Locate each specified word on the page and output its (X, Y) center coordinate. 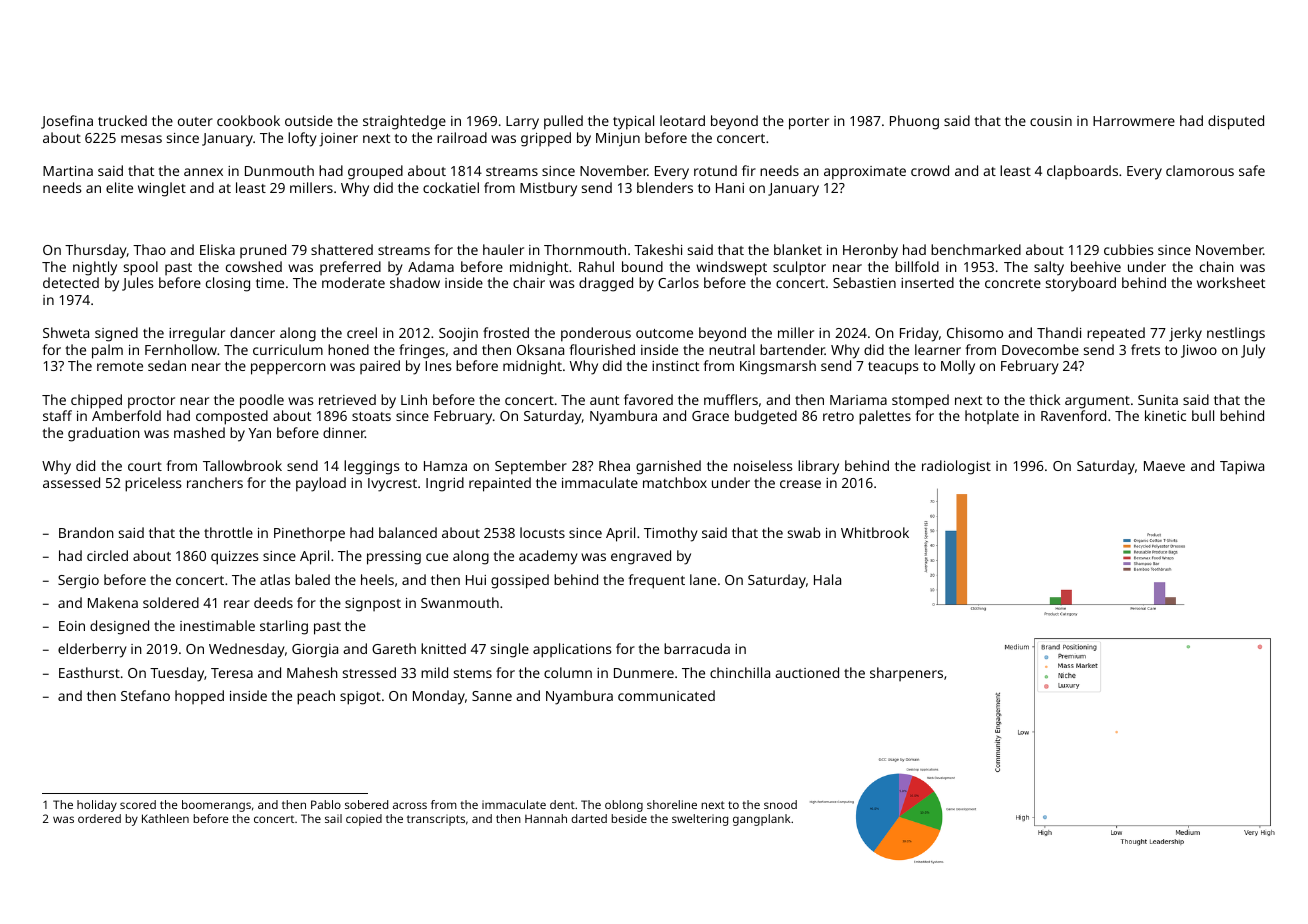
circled (107, 555)
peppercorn (288, 369)
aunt (604, 400)
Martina (68, 171)
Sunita (1158, 400)
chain (1217, 266)
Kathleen (165, 818)
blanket (798, 249)
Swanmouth (460, 602)
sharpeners (906, 674)
